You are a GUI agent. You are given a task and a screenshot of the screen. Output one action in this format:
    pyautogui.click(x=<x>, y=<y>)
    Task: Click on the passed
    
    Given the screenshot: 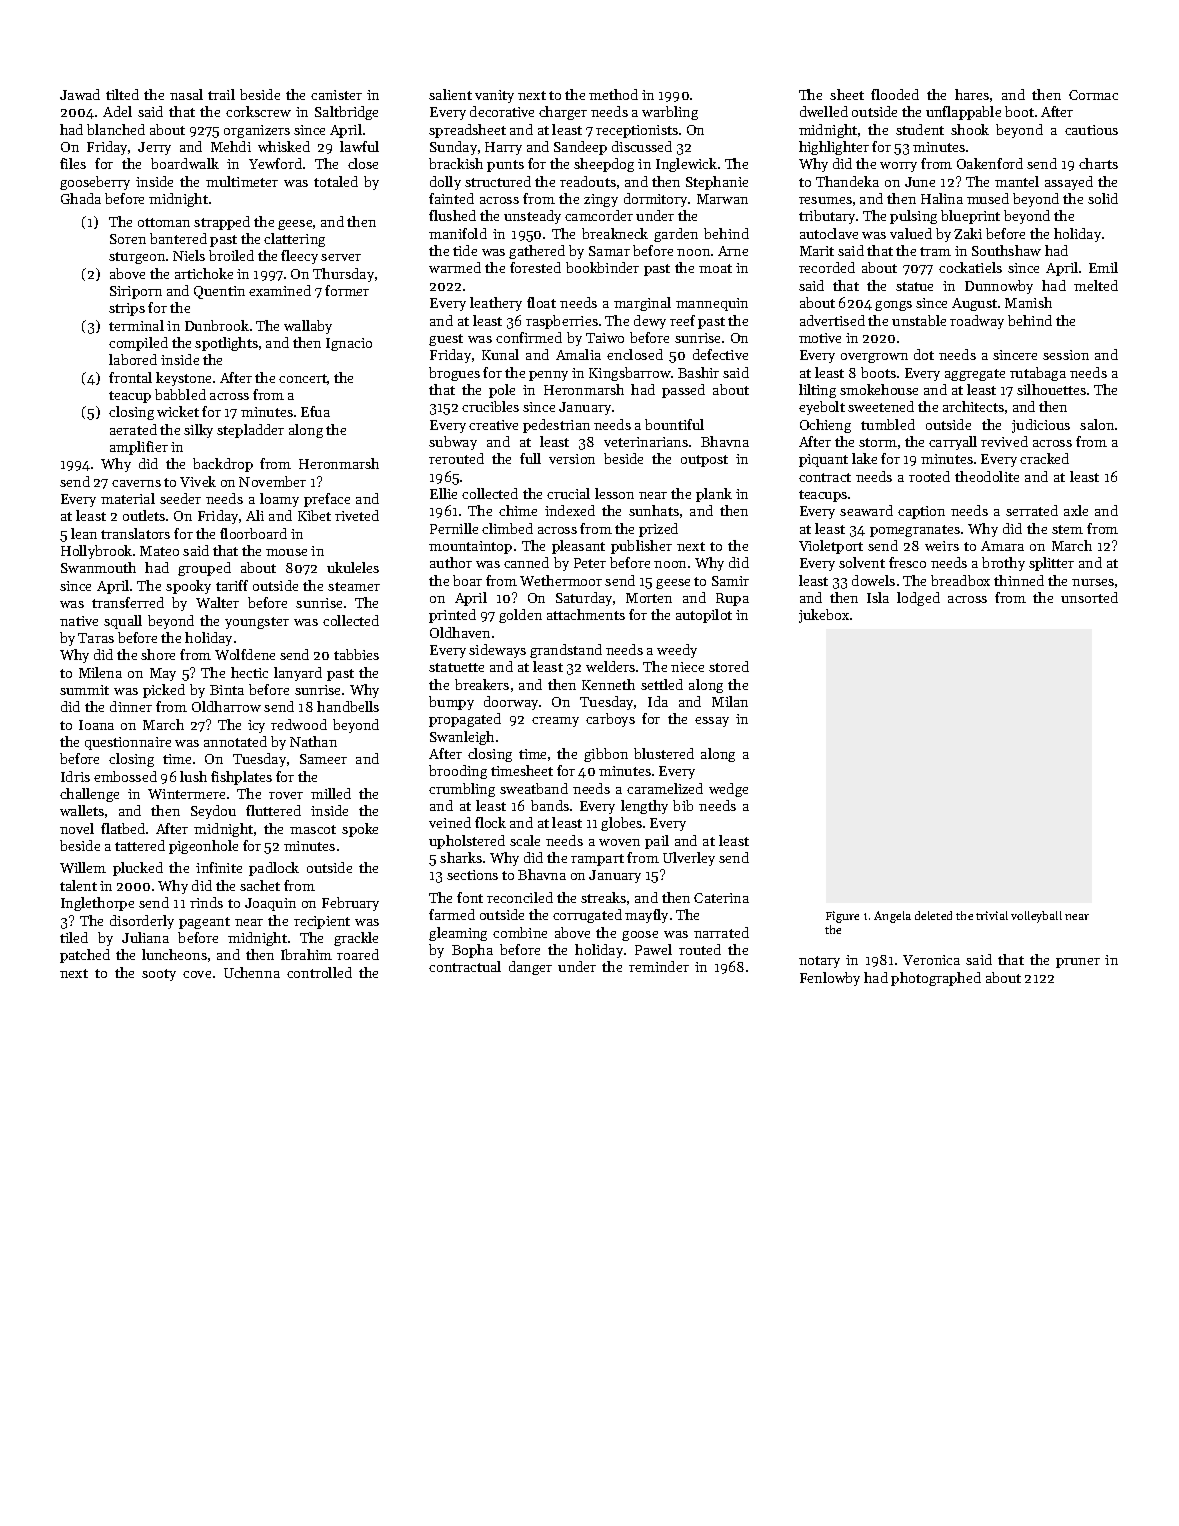 What is the action you would take?
    pyautogui.click(x=683, y=391)
